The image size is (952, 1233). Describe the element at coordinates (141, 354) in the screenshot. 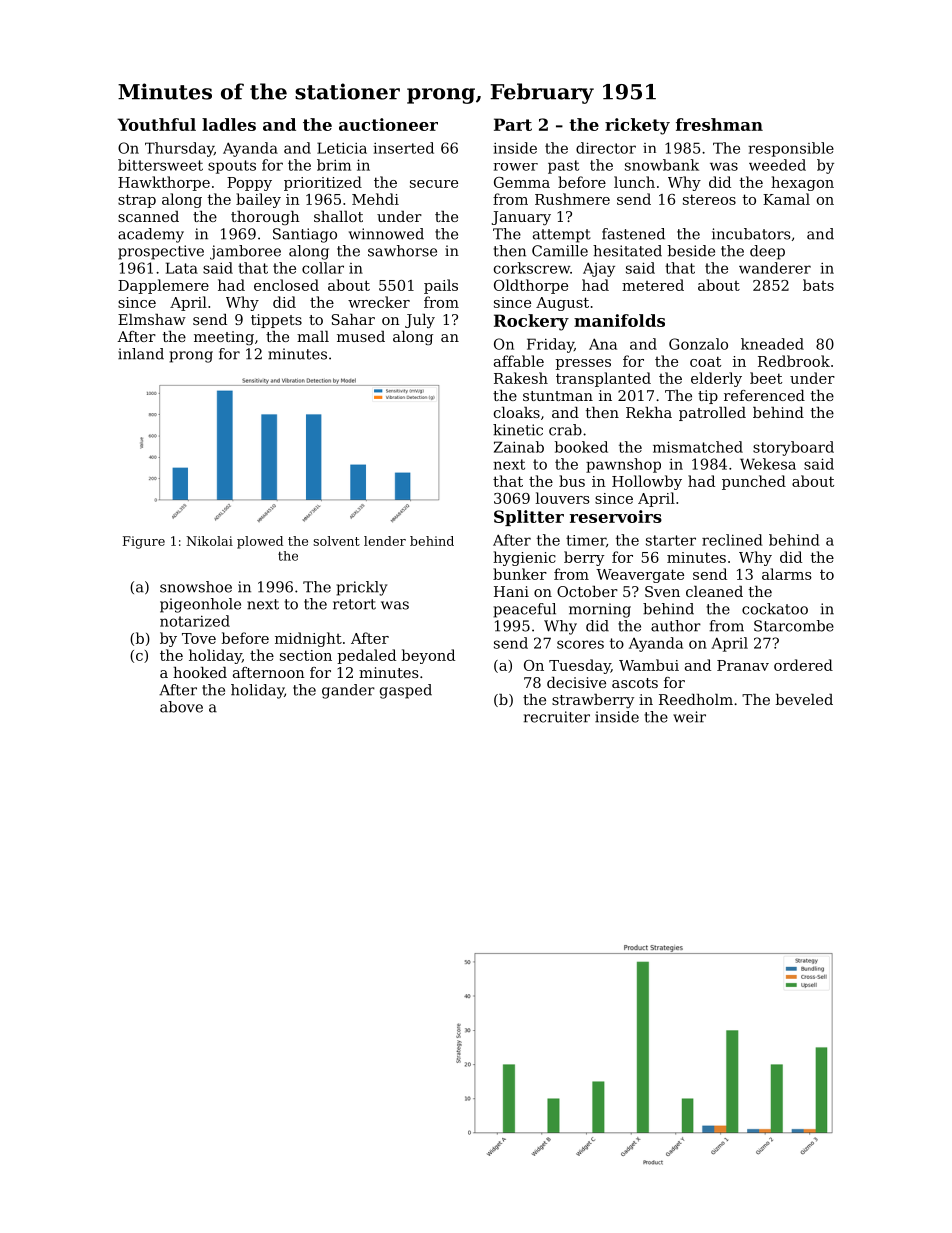

I see `inland` at that location.
